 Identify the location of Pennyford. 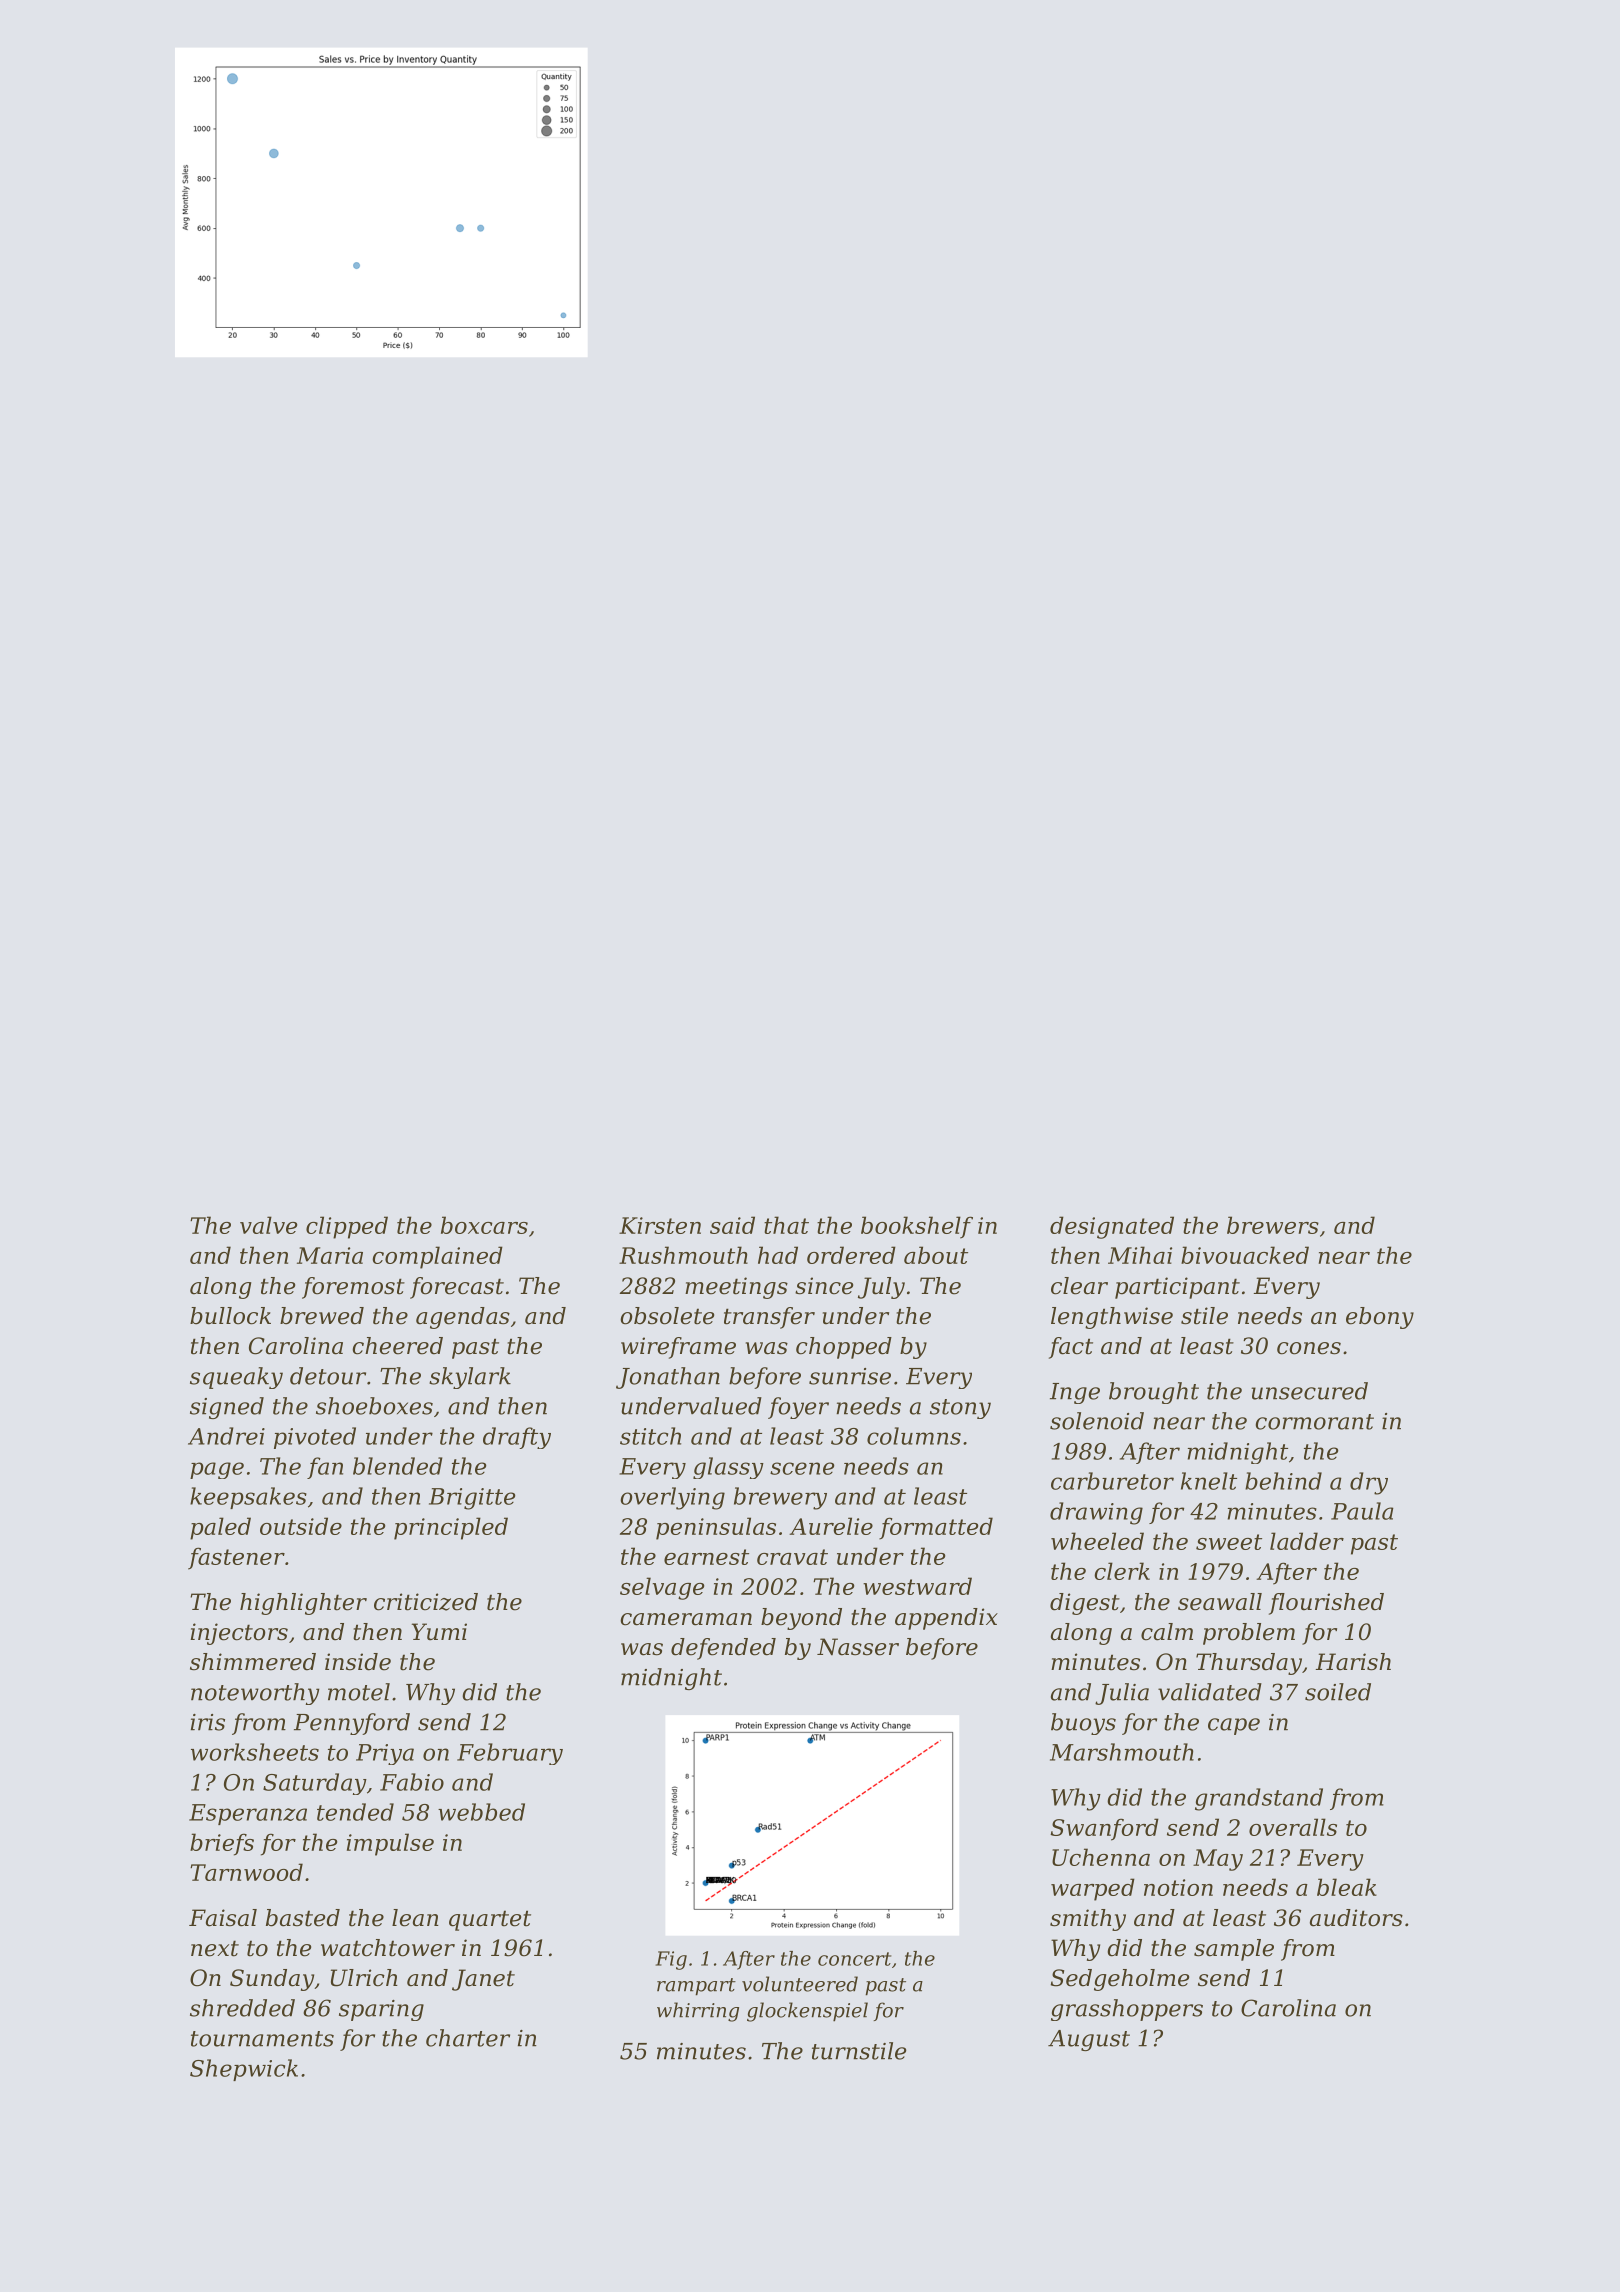
(352, 1724).
